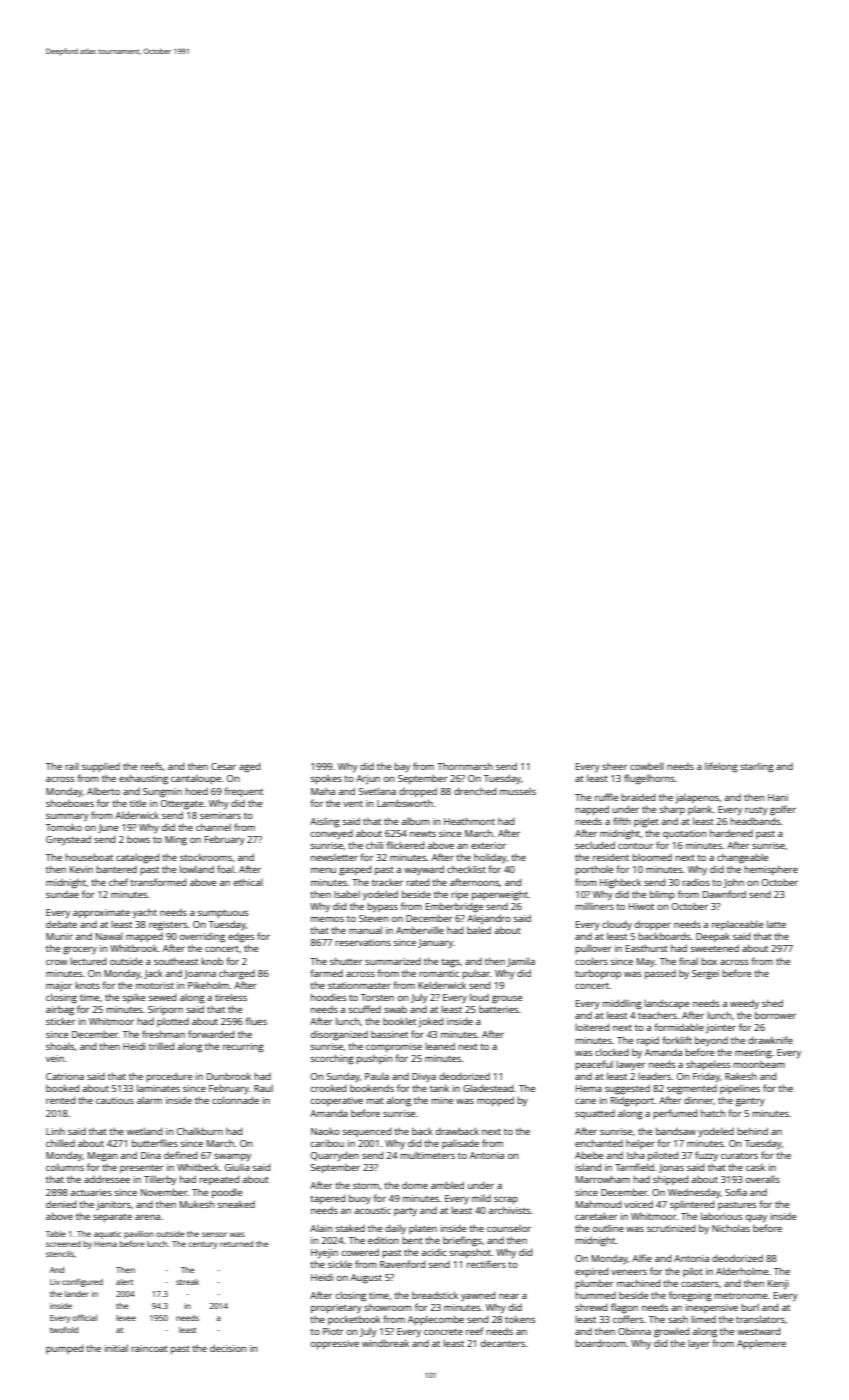  What do you see at coordinates (757, 767) in the screenshot?
I see `starling` at bounding box center [757, 767].
